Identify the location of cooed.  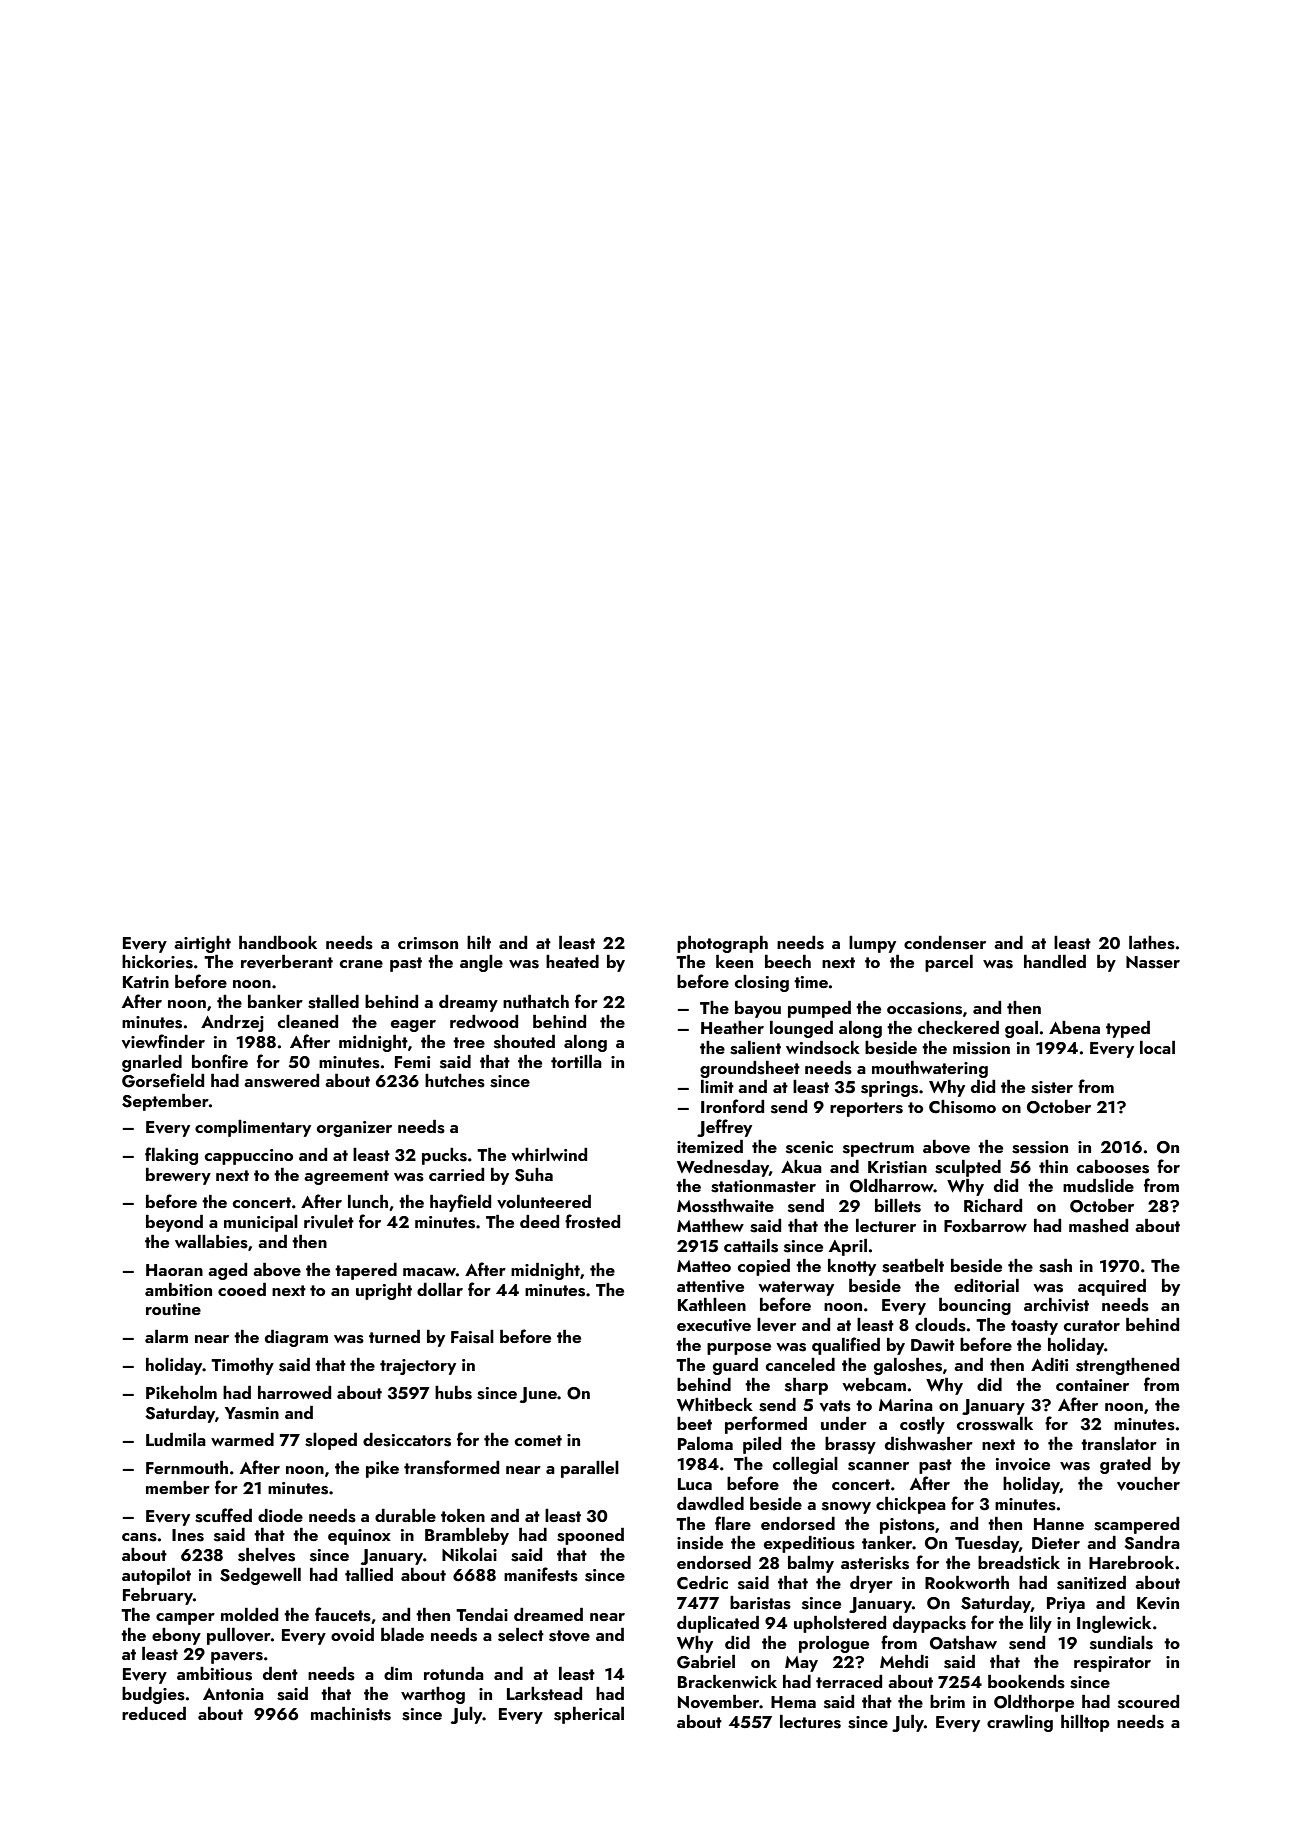
(242, 1289).
